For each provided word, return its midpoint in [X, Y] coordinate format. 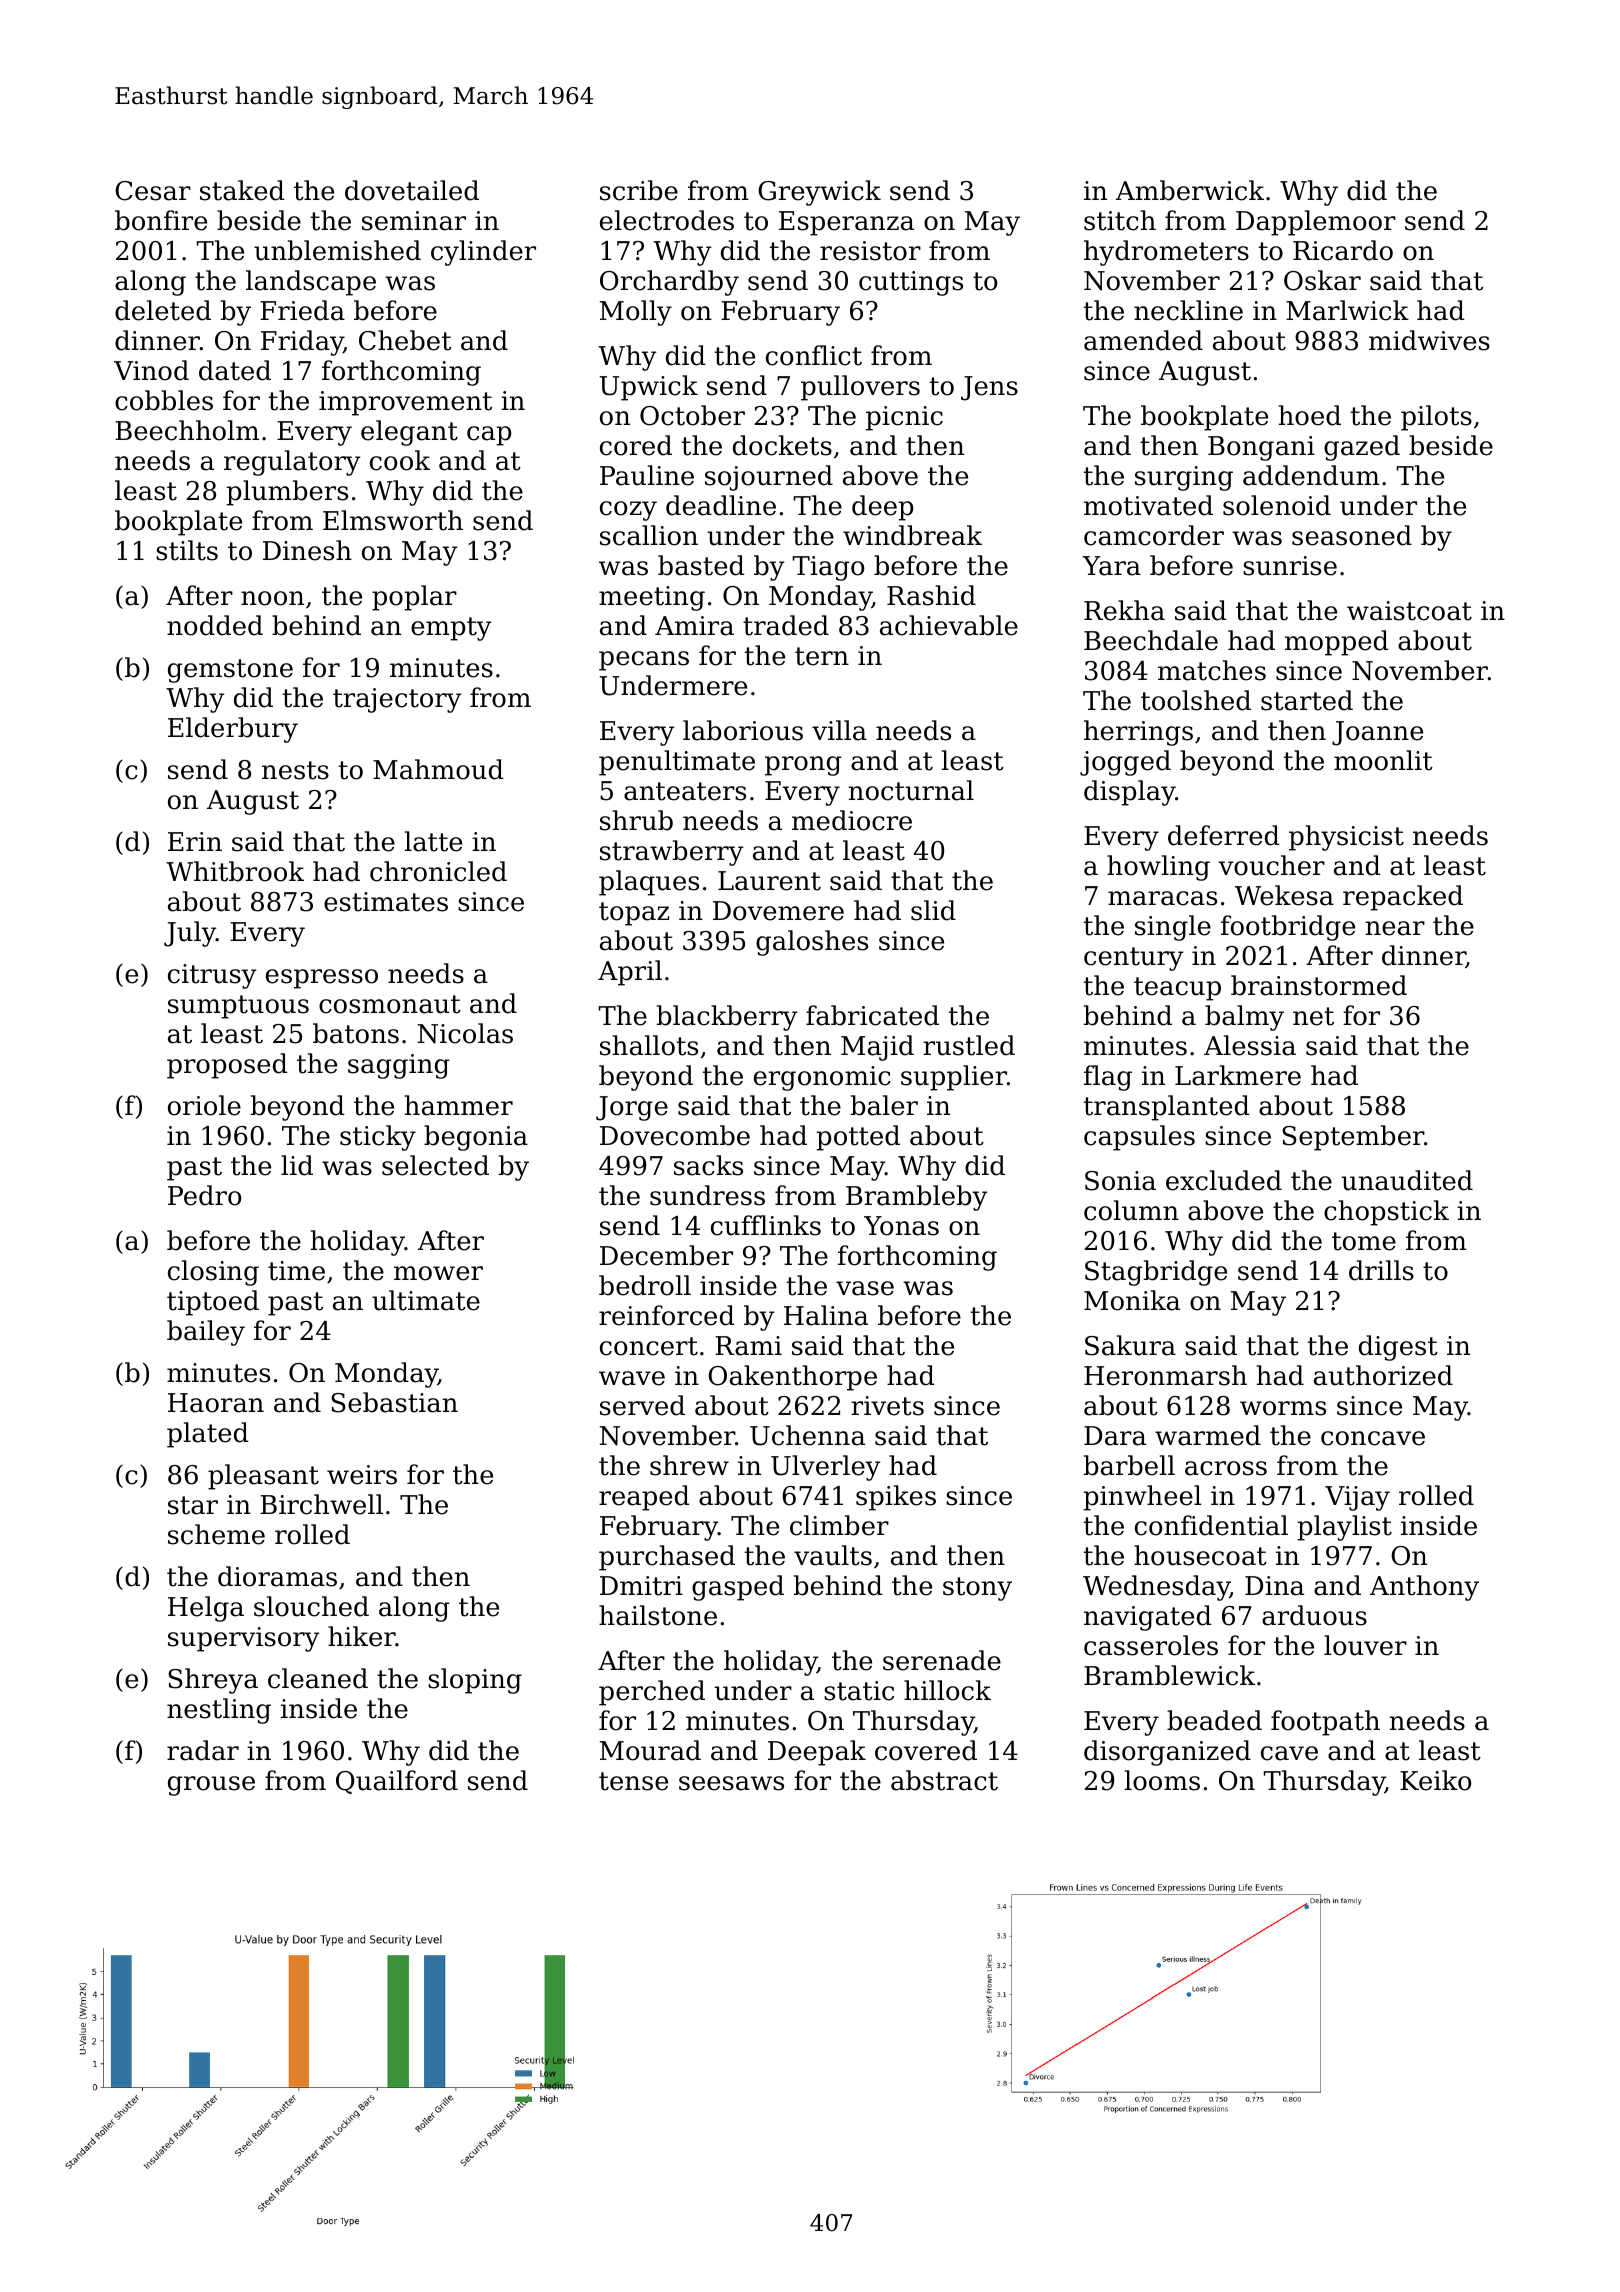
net [1313, 1016]
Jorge [632, 1108]
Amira [694, 626]
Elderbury [233, 730]
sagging [399, 1066]
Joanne [1377, 733]
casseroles [1151, 1645]
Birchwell [321, 1504]
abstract [944, 1780]
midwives [1429, 340]
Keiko [1435, 1780]
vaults [833, 1555]
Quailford [397, 1782]
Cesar [153, 191]
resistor [870, 251]
